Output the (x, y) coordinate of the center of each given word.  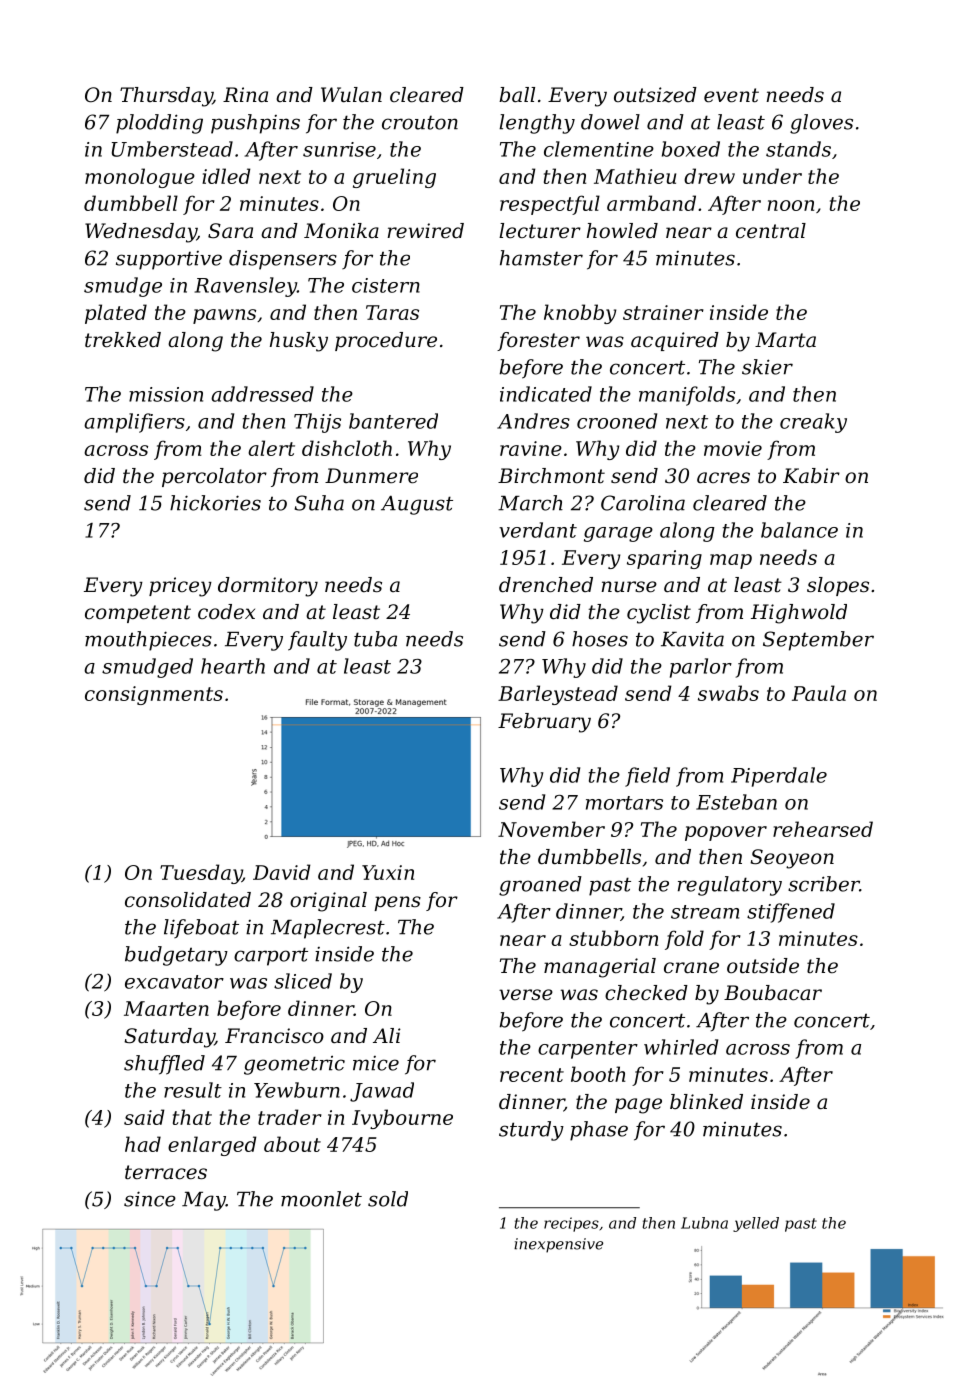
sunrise (339, 149)
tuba (375, 639)
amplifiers (134, 423)
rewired (425, 231)
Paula (819, 693)
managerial (600, 968)
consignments (154, 695)
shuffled (164, 1065)
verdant (538, 530)
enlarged (212, 1146)
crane (691, 968)
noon (791, 205)
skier (767, 367)
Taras (392, 312)
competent (138, 614)
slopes (838, 586)
